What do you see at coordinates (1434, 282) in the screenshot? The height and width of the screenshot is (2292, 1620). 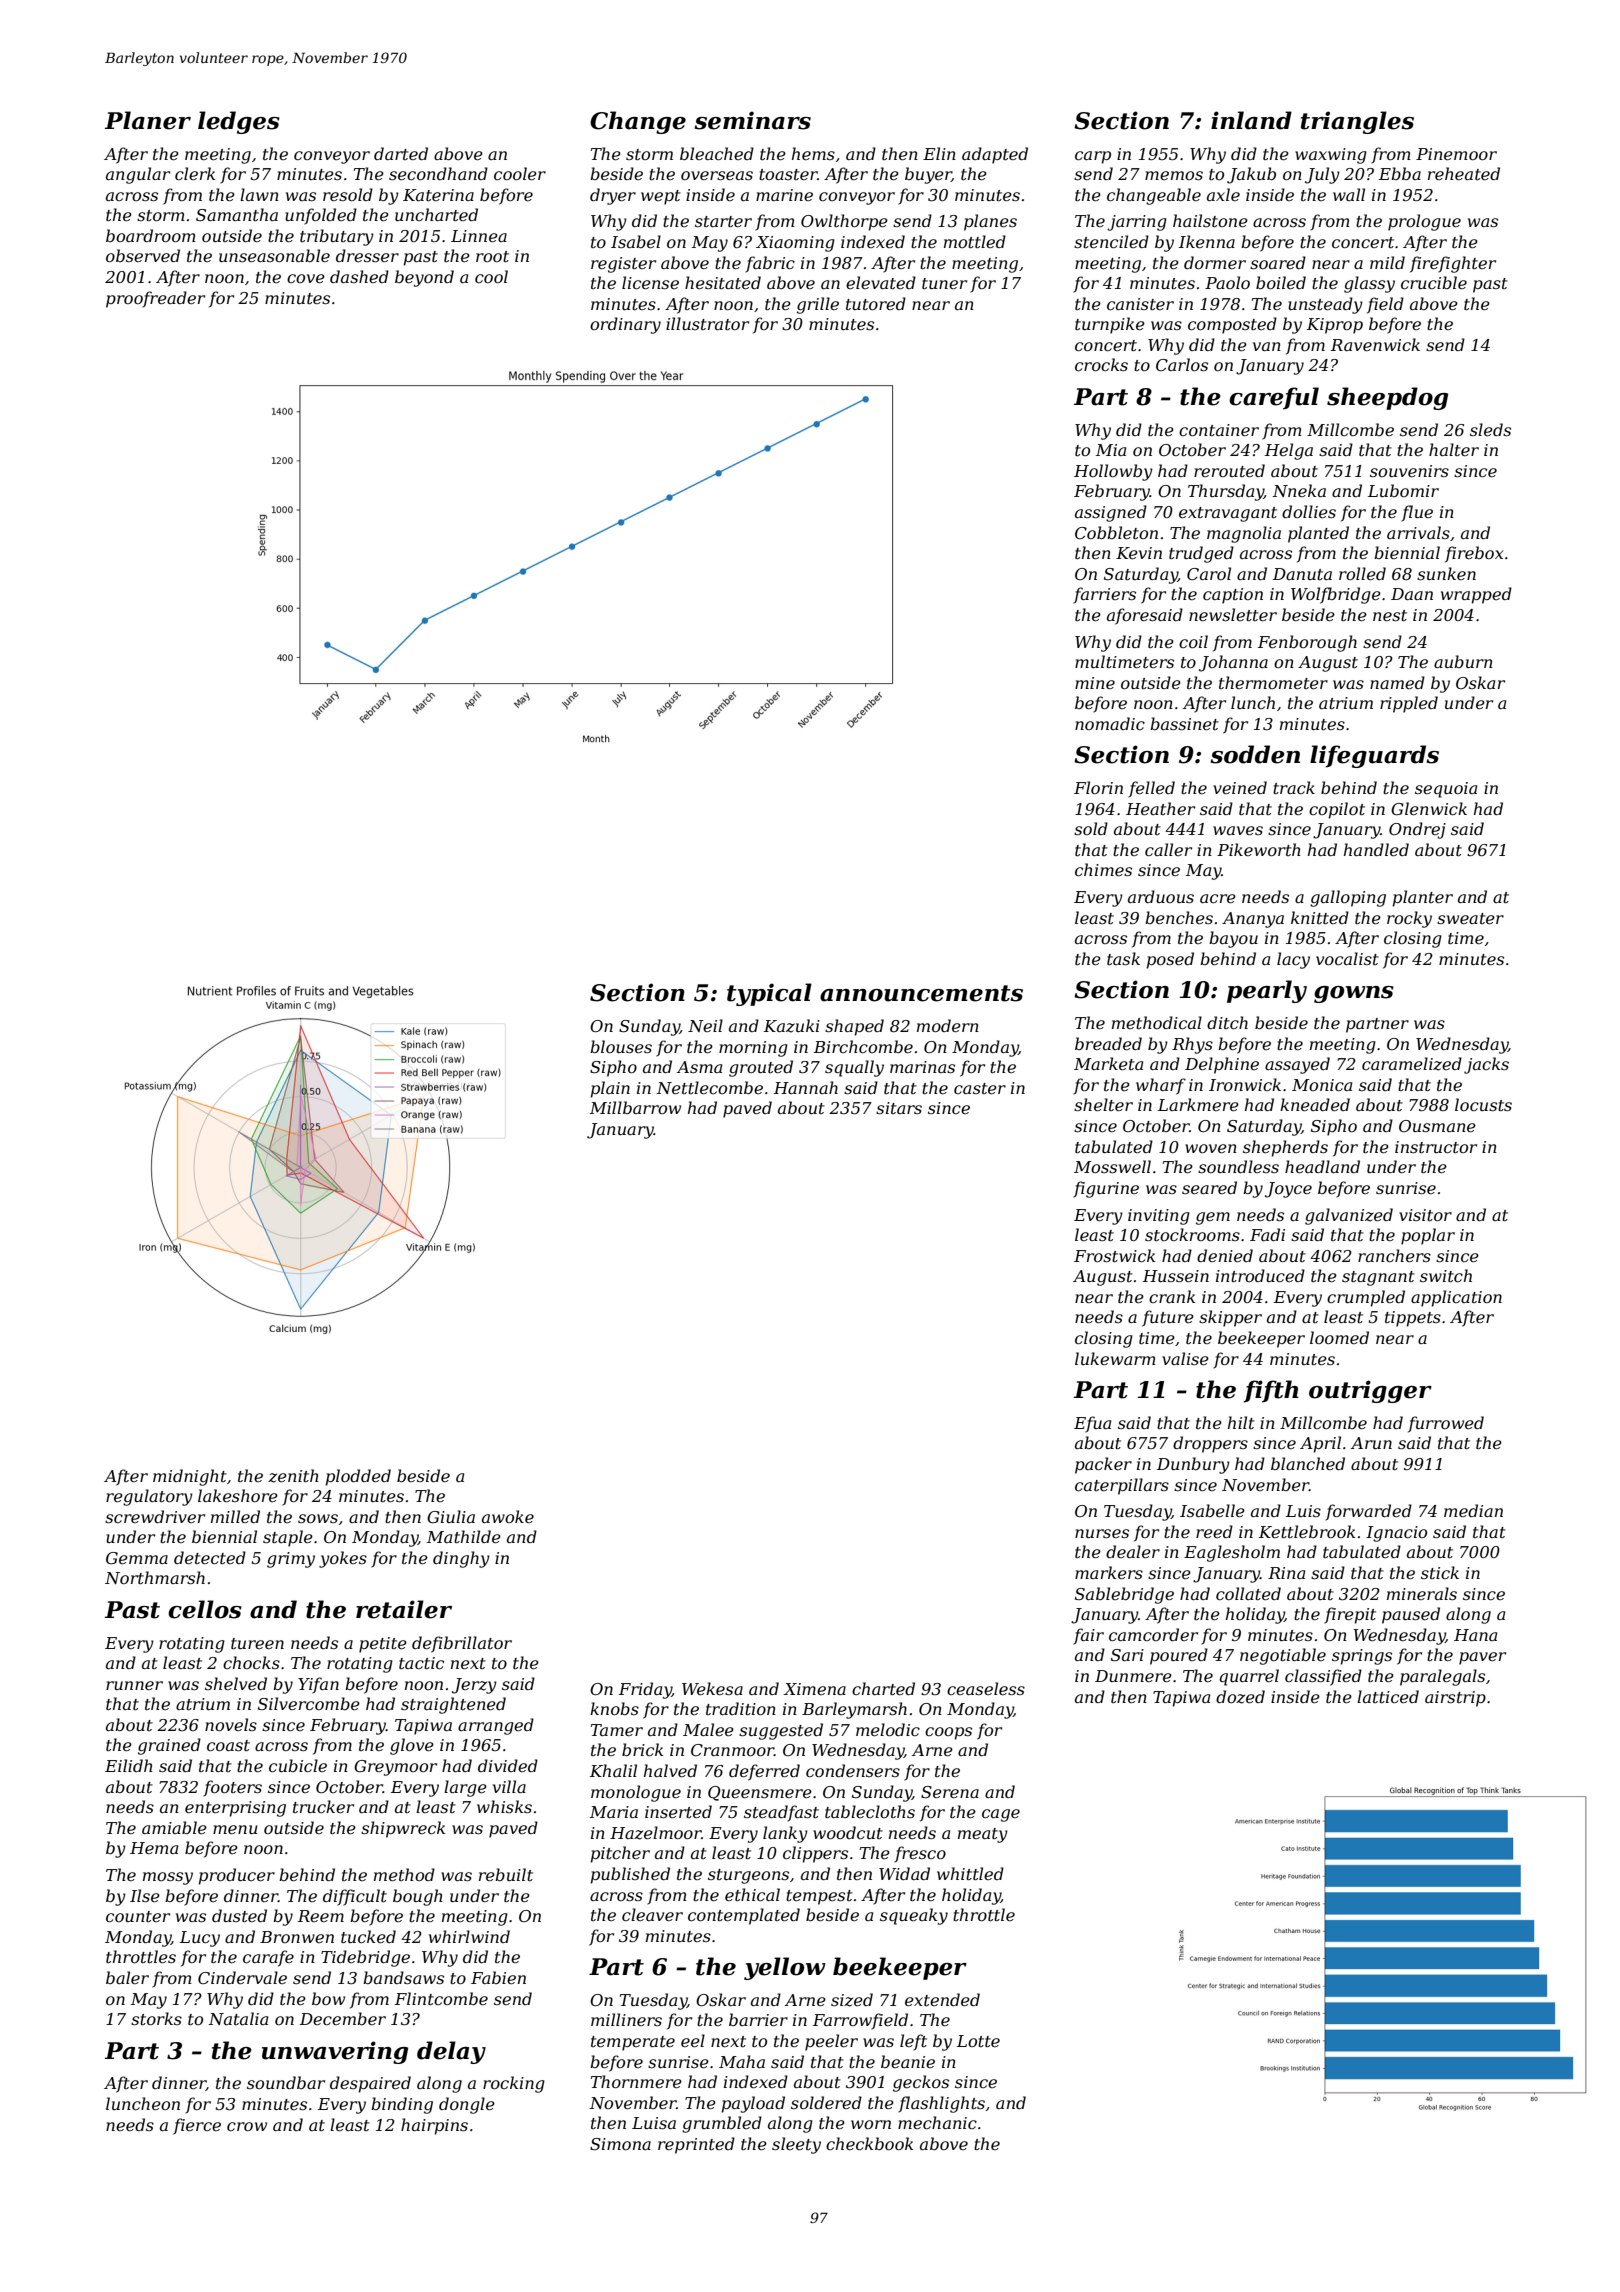 I see `crucible` at bounding box center [1434, 282].
